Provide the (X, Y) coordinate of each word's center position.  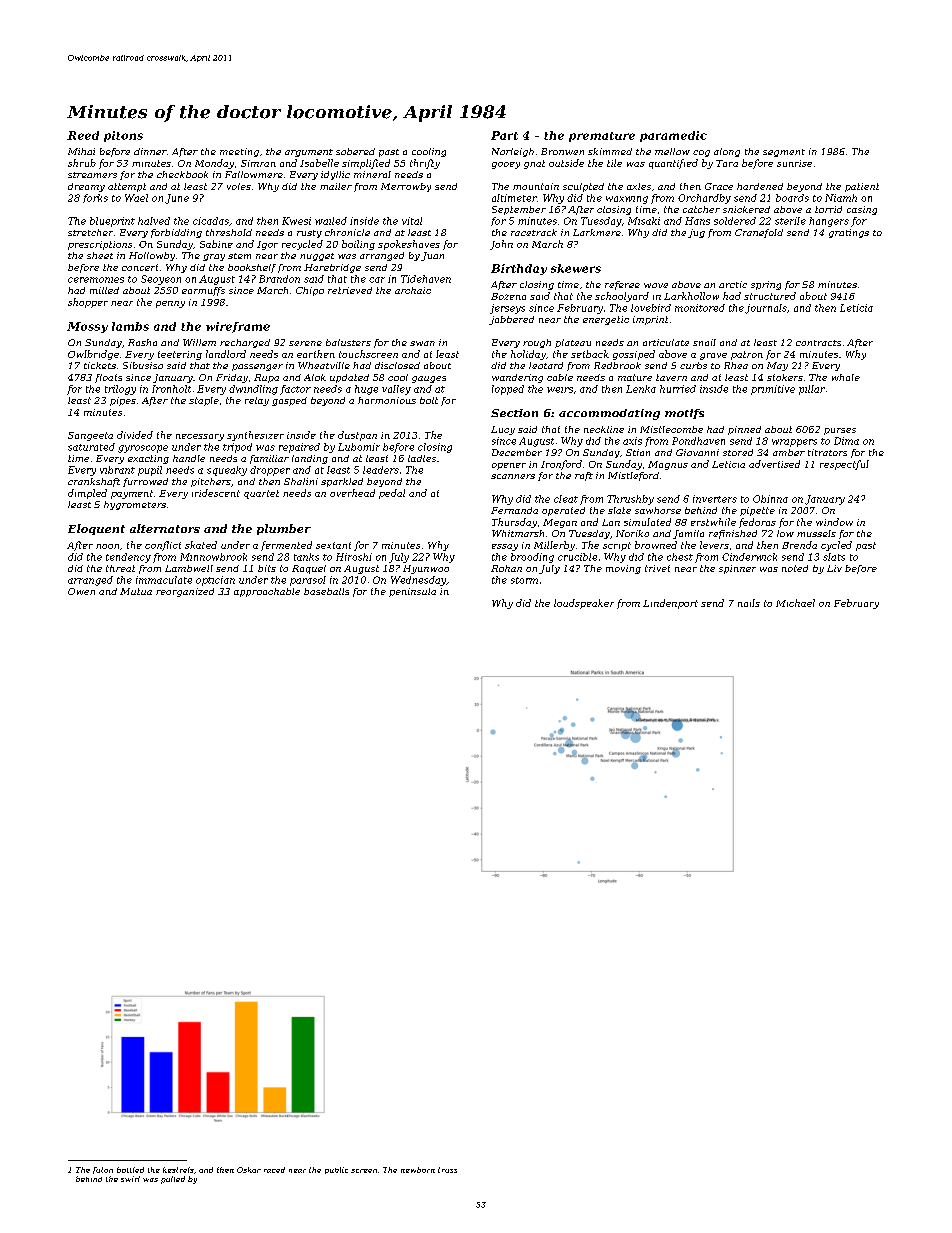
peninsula (412, 592)
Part (504, 135)
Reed (83, 135)
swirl (130, 1179)
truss (447, 1170)
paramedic (673, 136)
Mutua (136, 591)
